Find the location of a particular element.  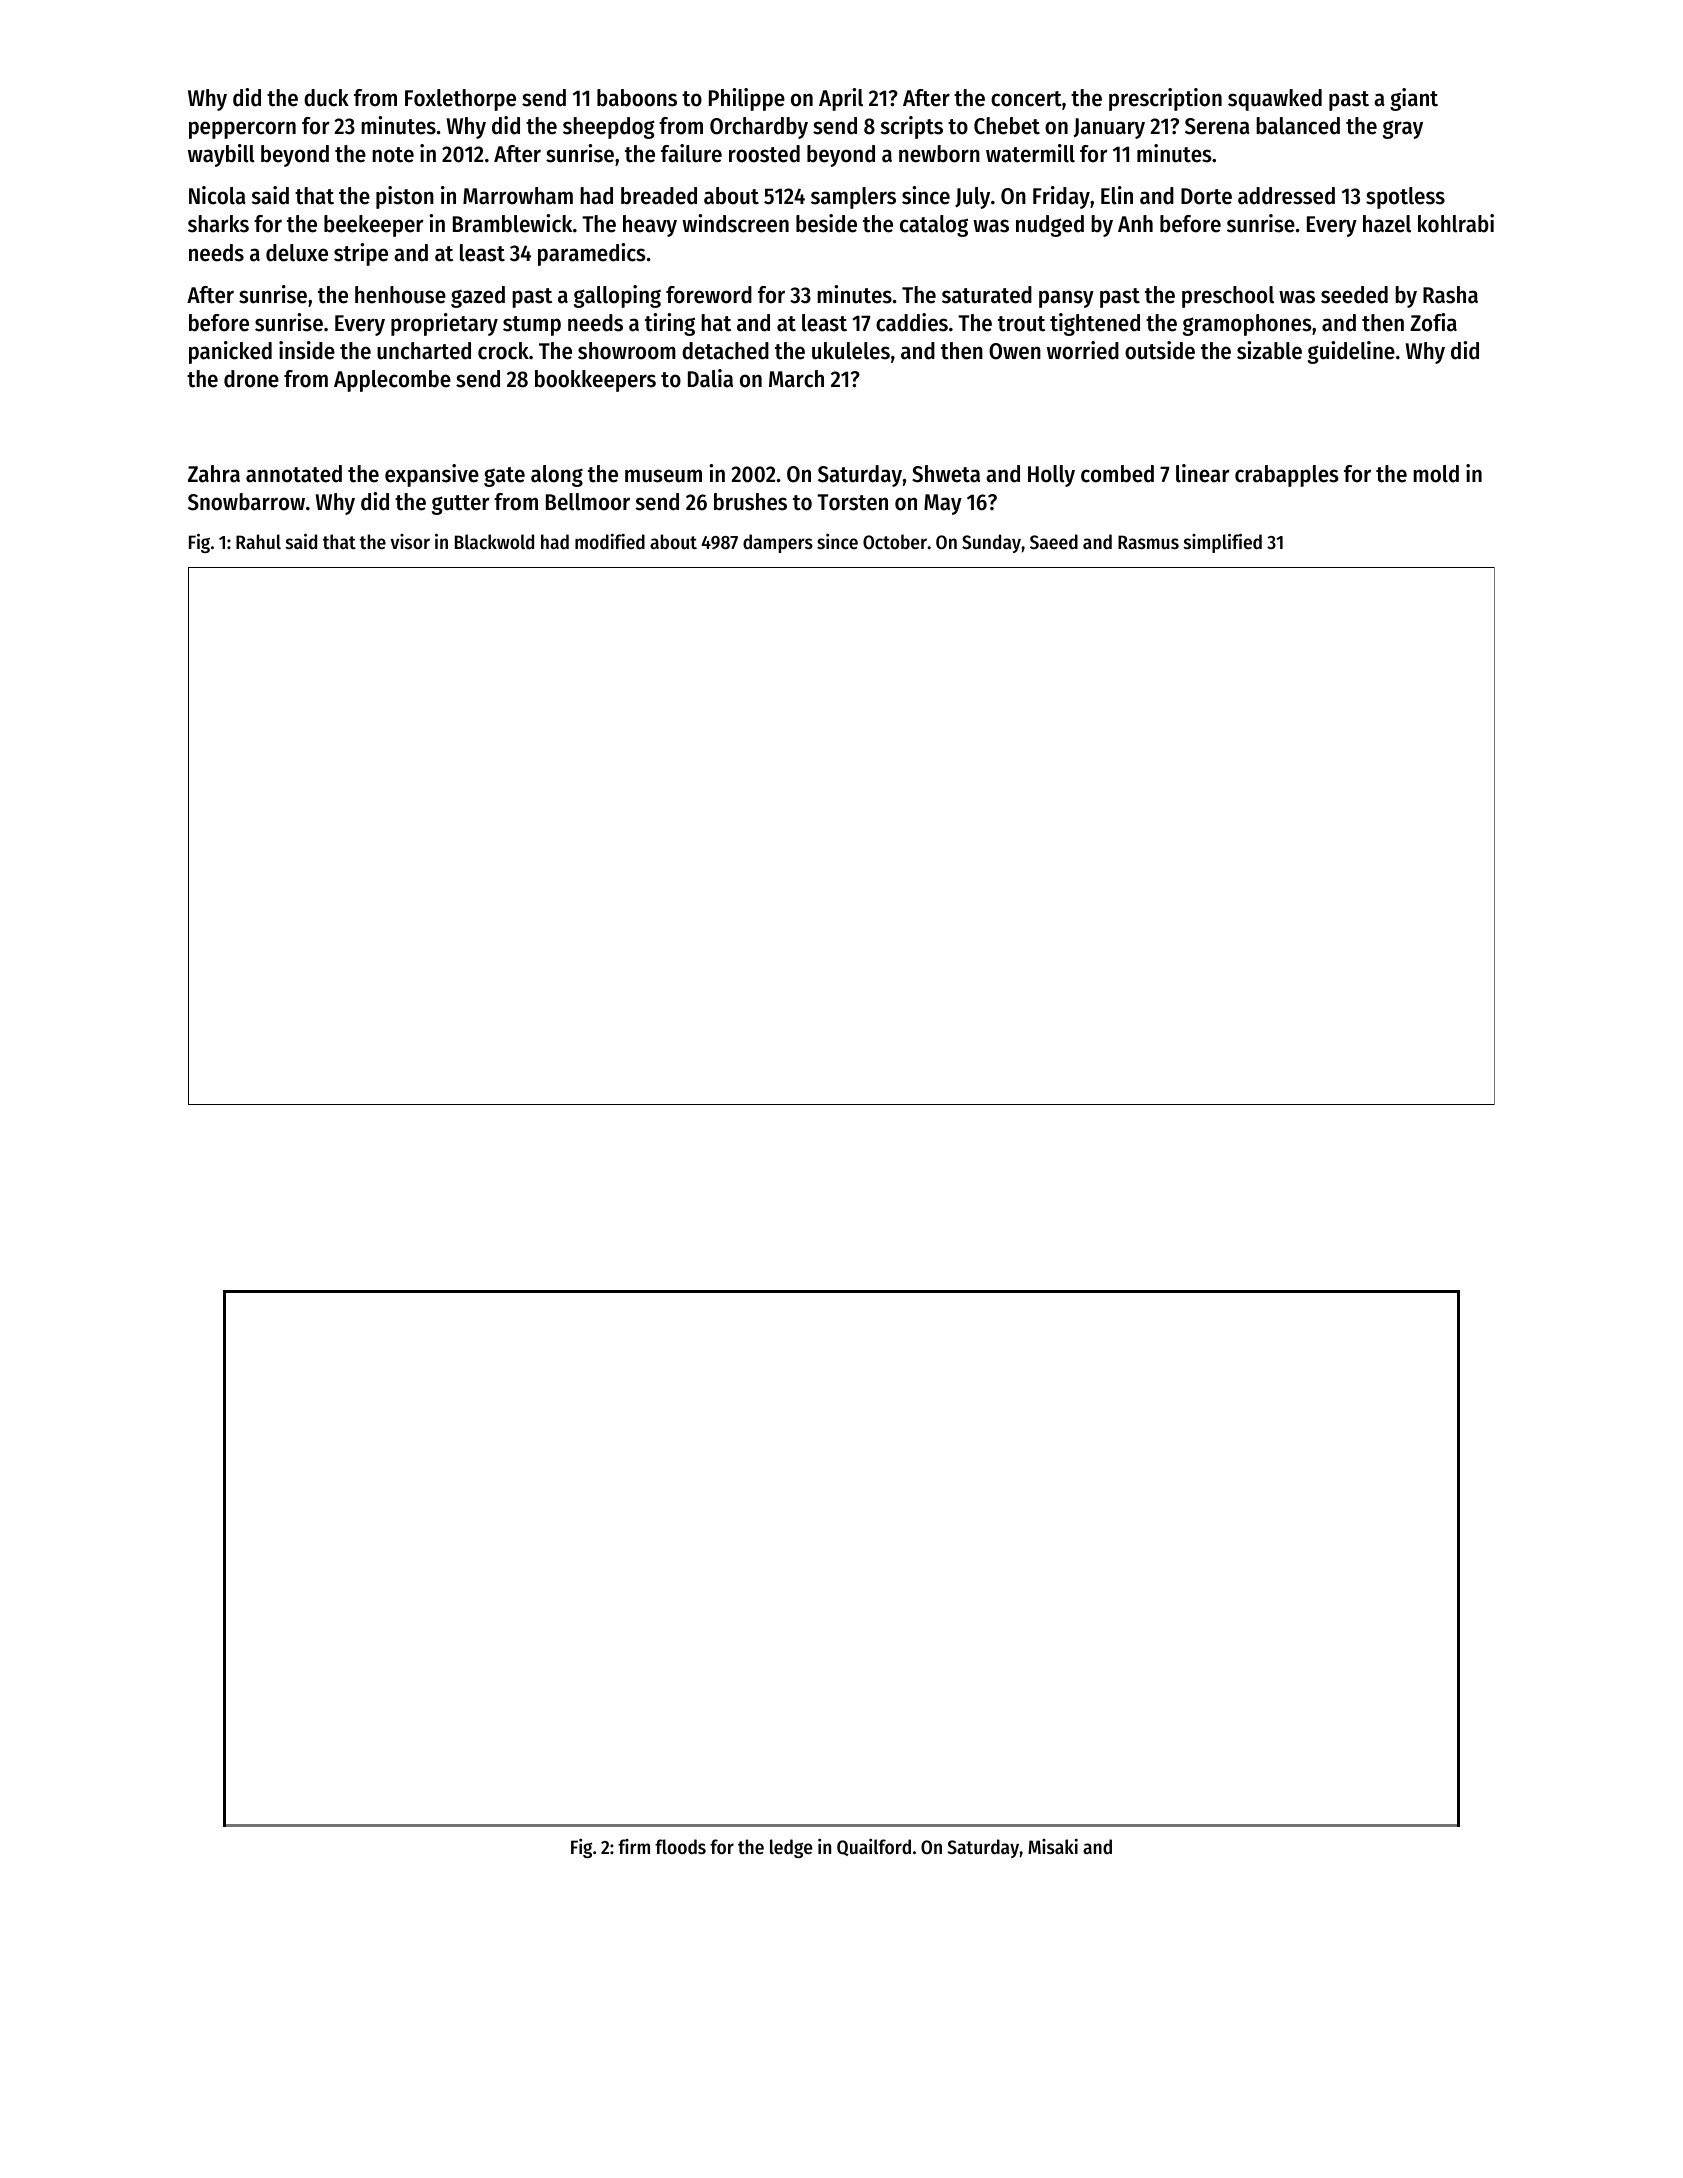

March is located at coordinates (796, 379).
